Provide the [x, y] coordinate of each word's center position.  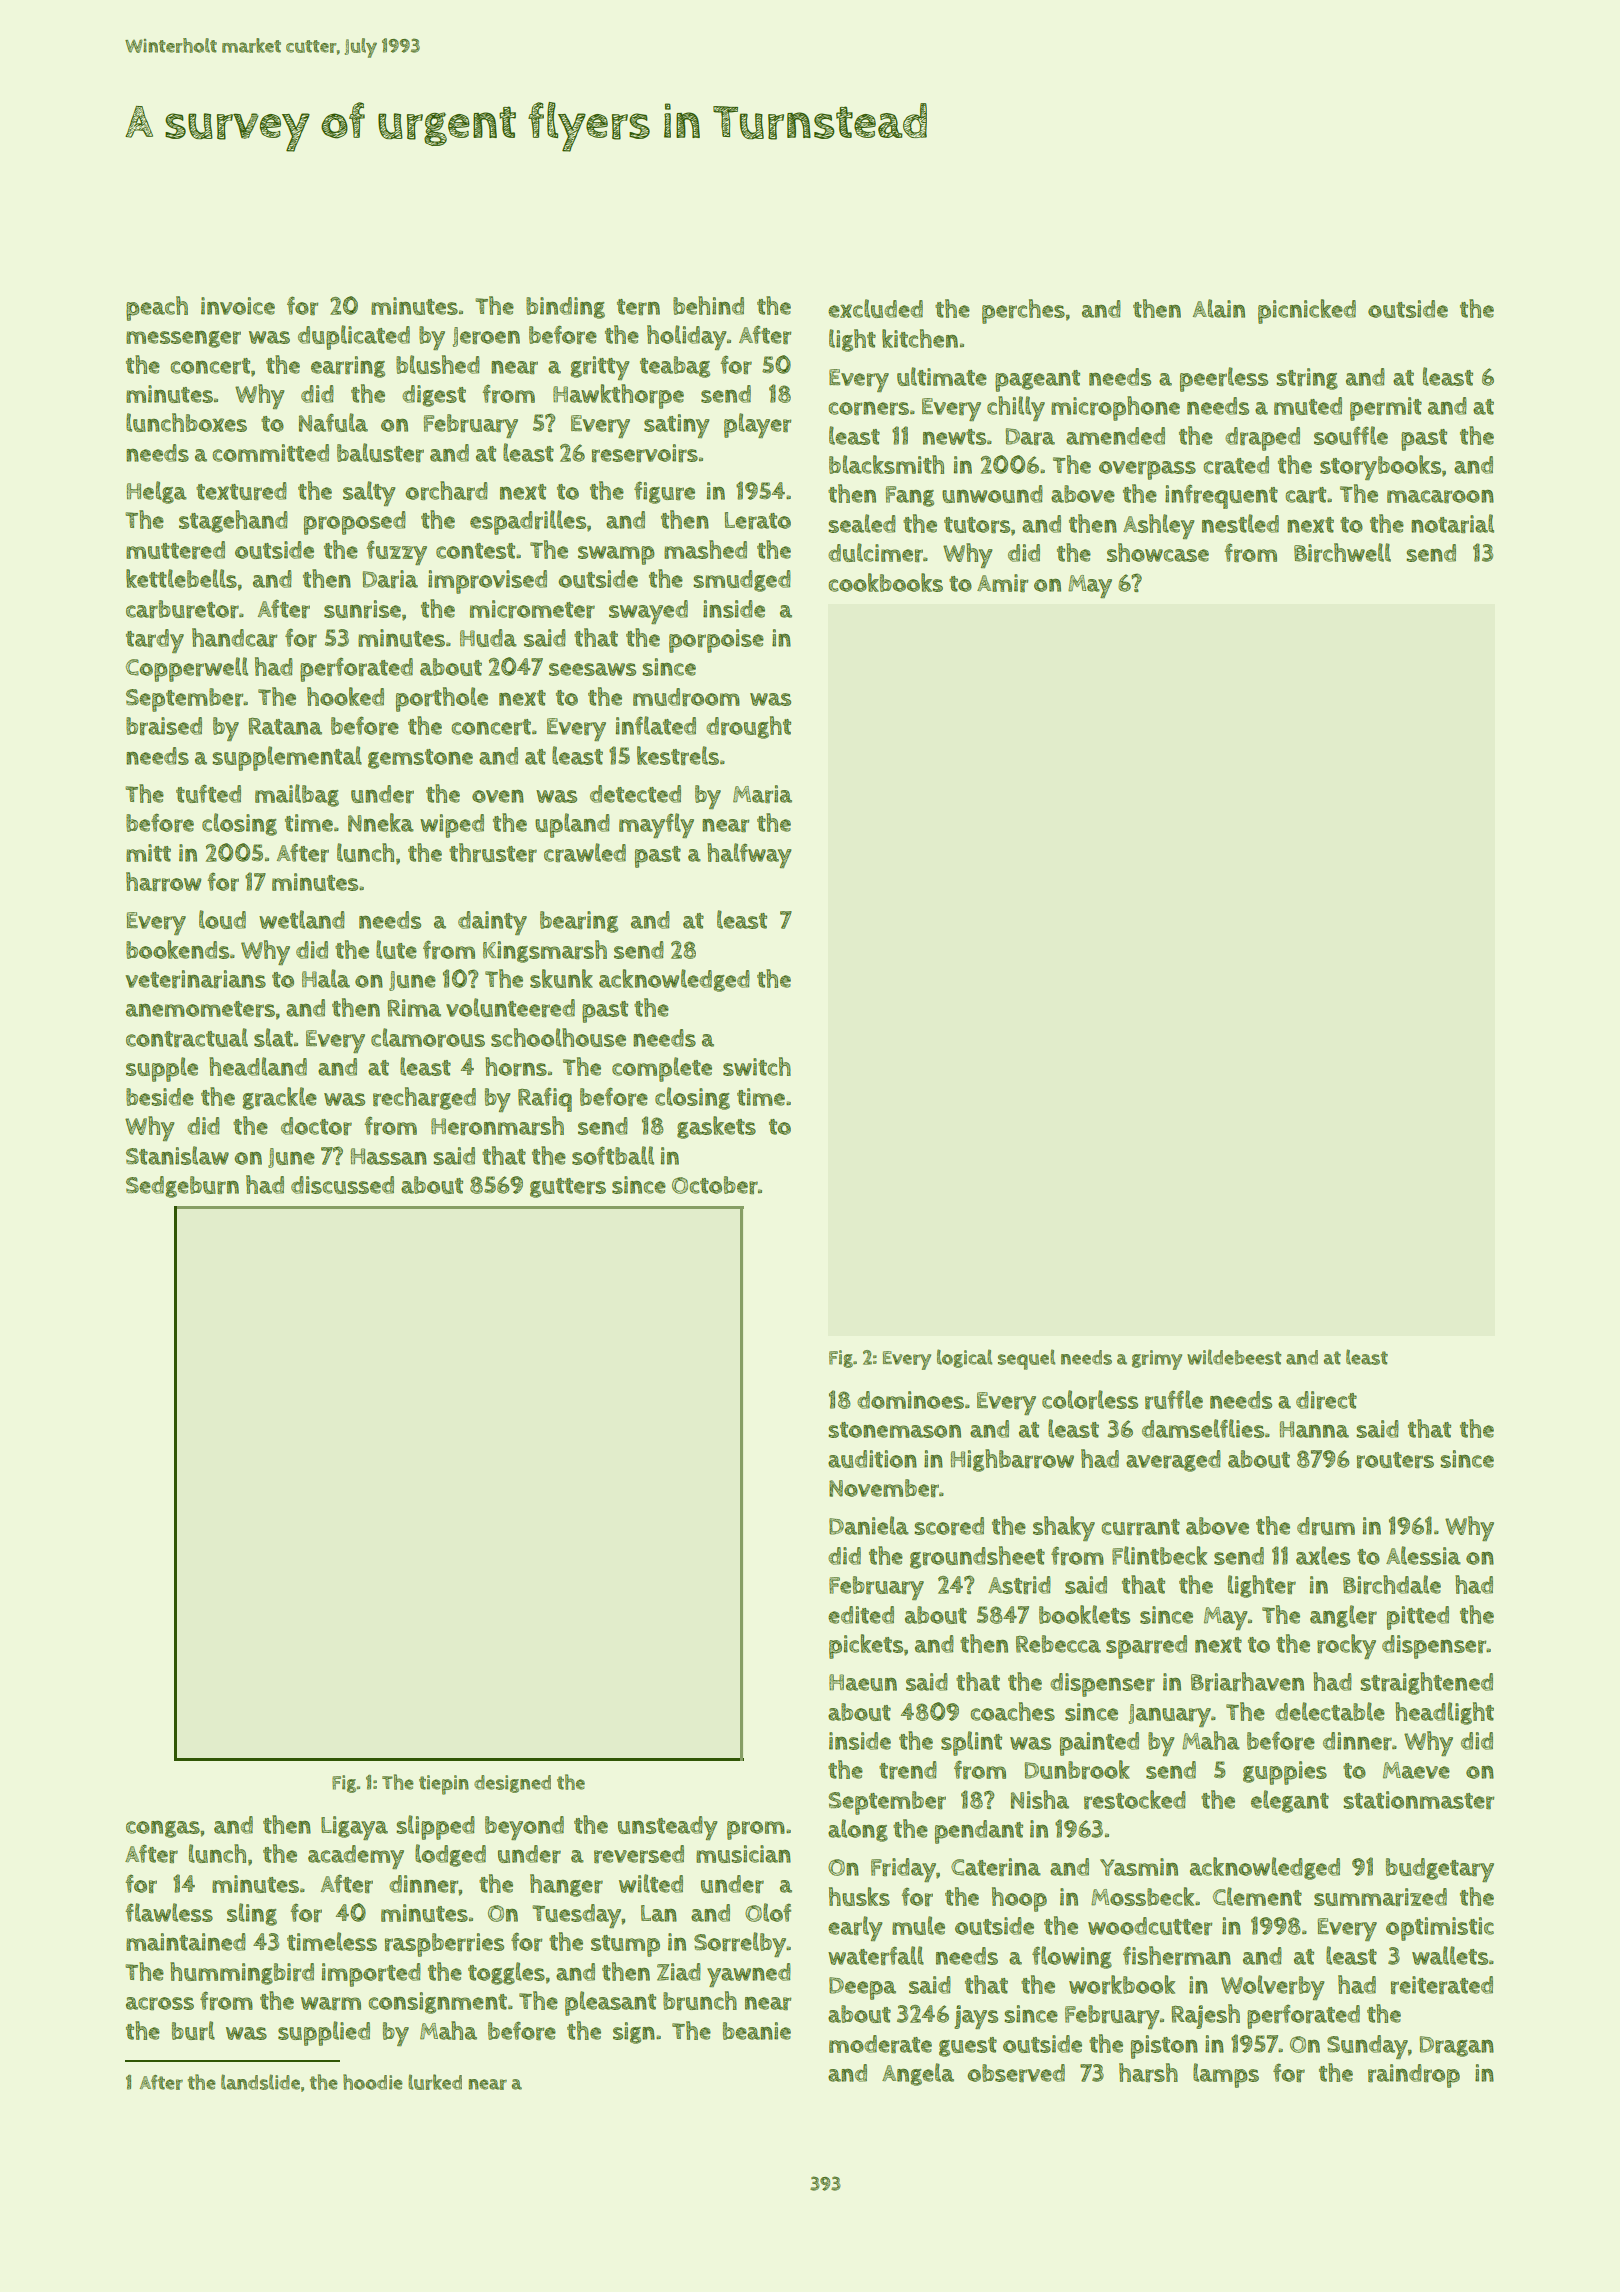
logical [964, 1358]
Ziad [679, 1972]
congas [163, 1829]
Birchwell [1342, 552]
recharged [424, 1098]
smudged [742, 581]
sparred [1146, 1647]
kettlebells [181, 578]
